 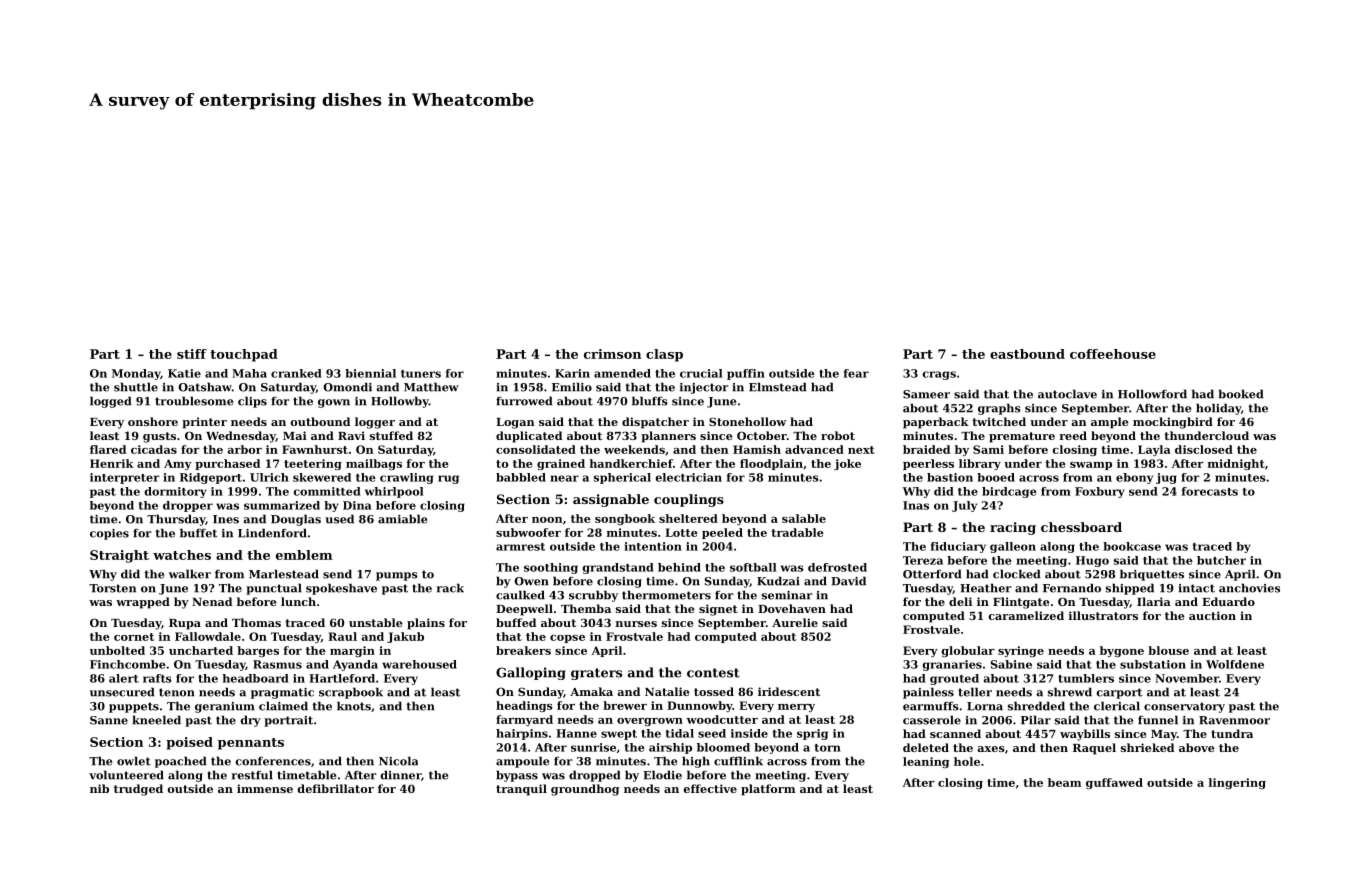 What do you see at coordinates (746, 374) in the document?
I see `puffin` at bounding box center [746, 374].
